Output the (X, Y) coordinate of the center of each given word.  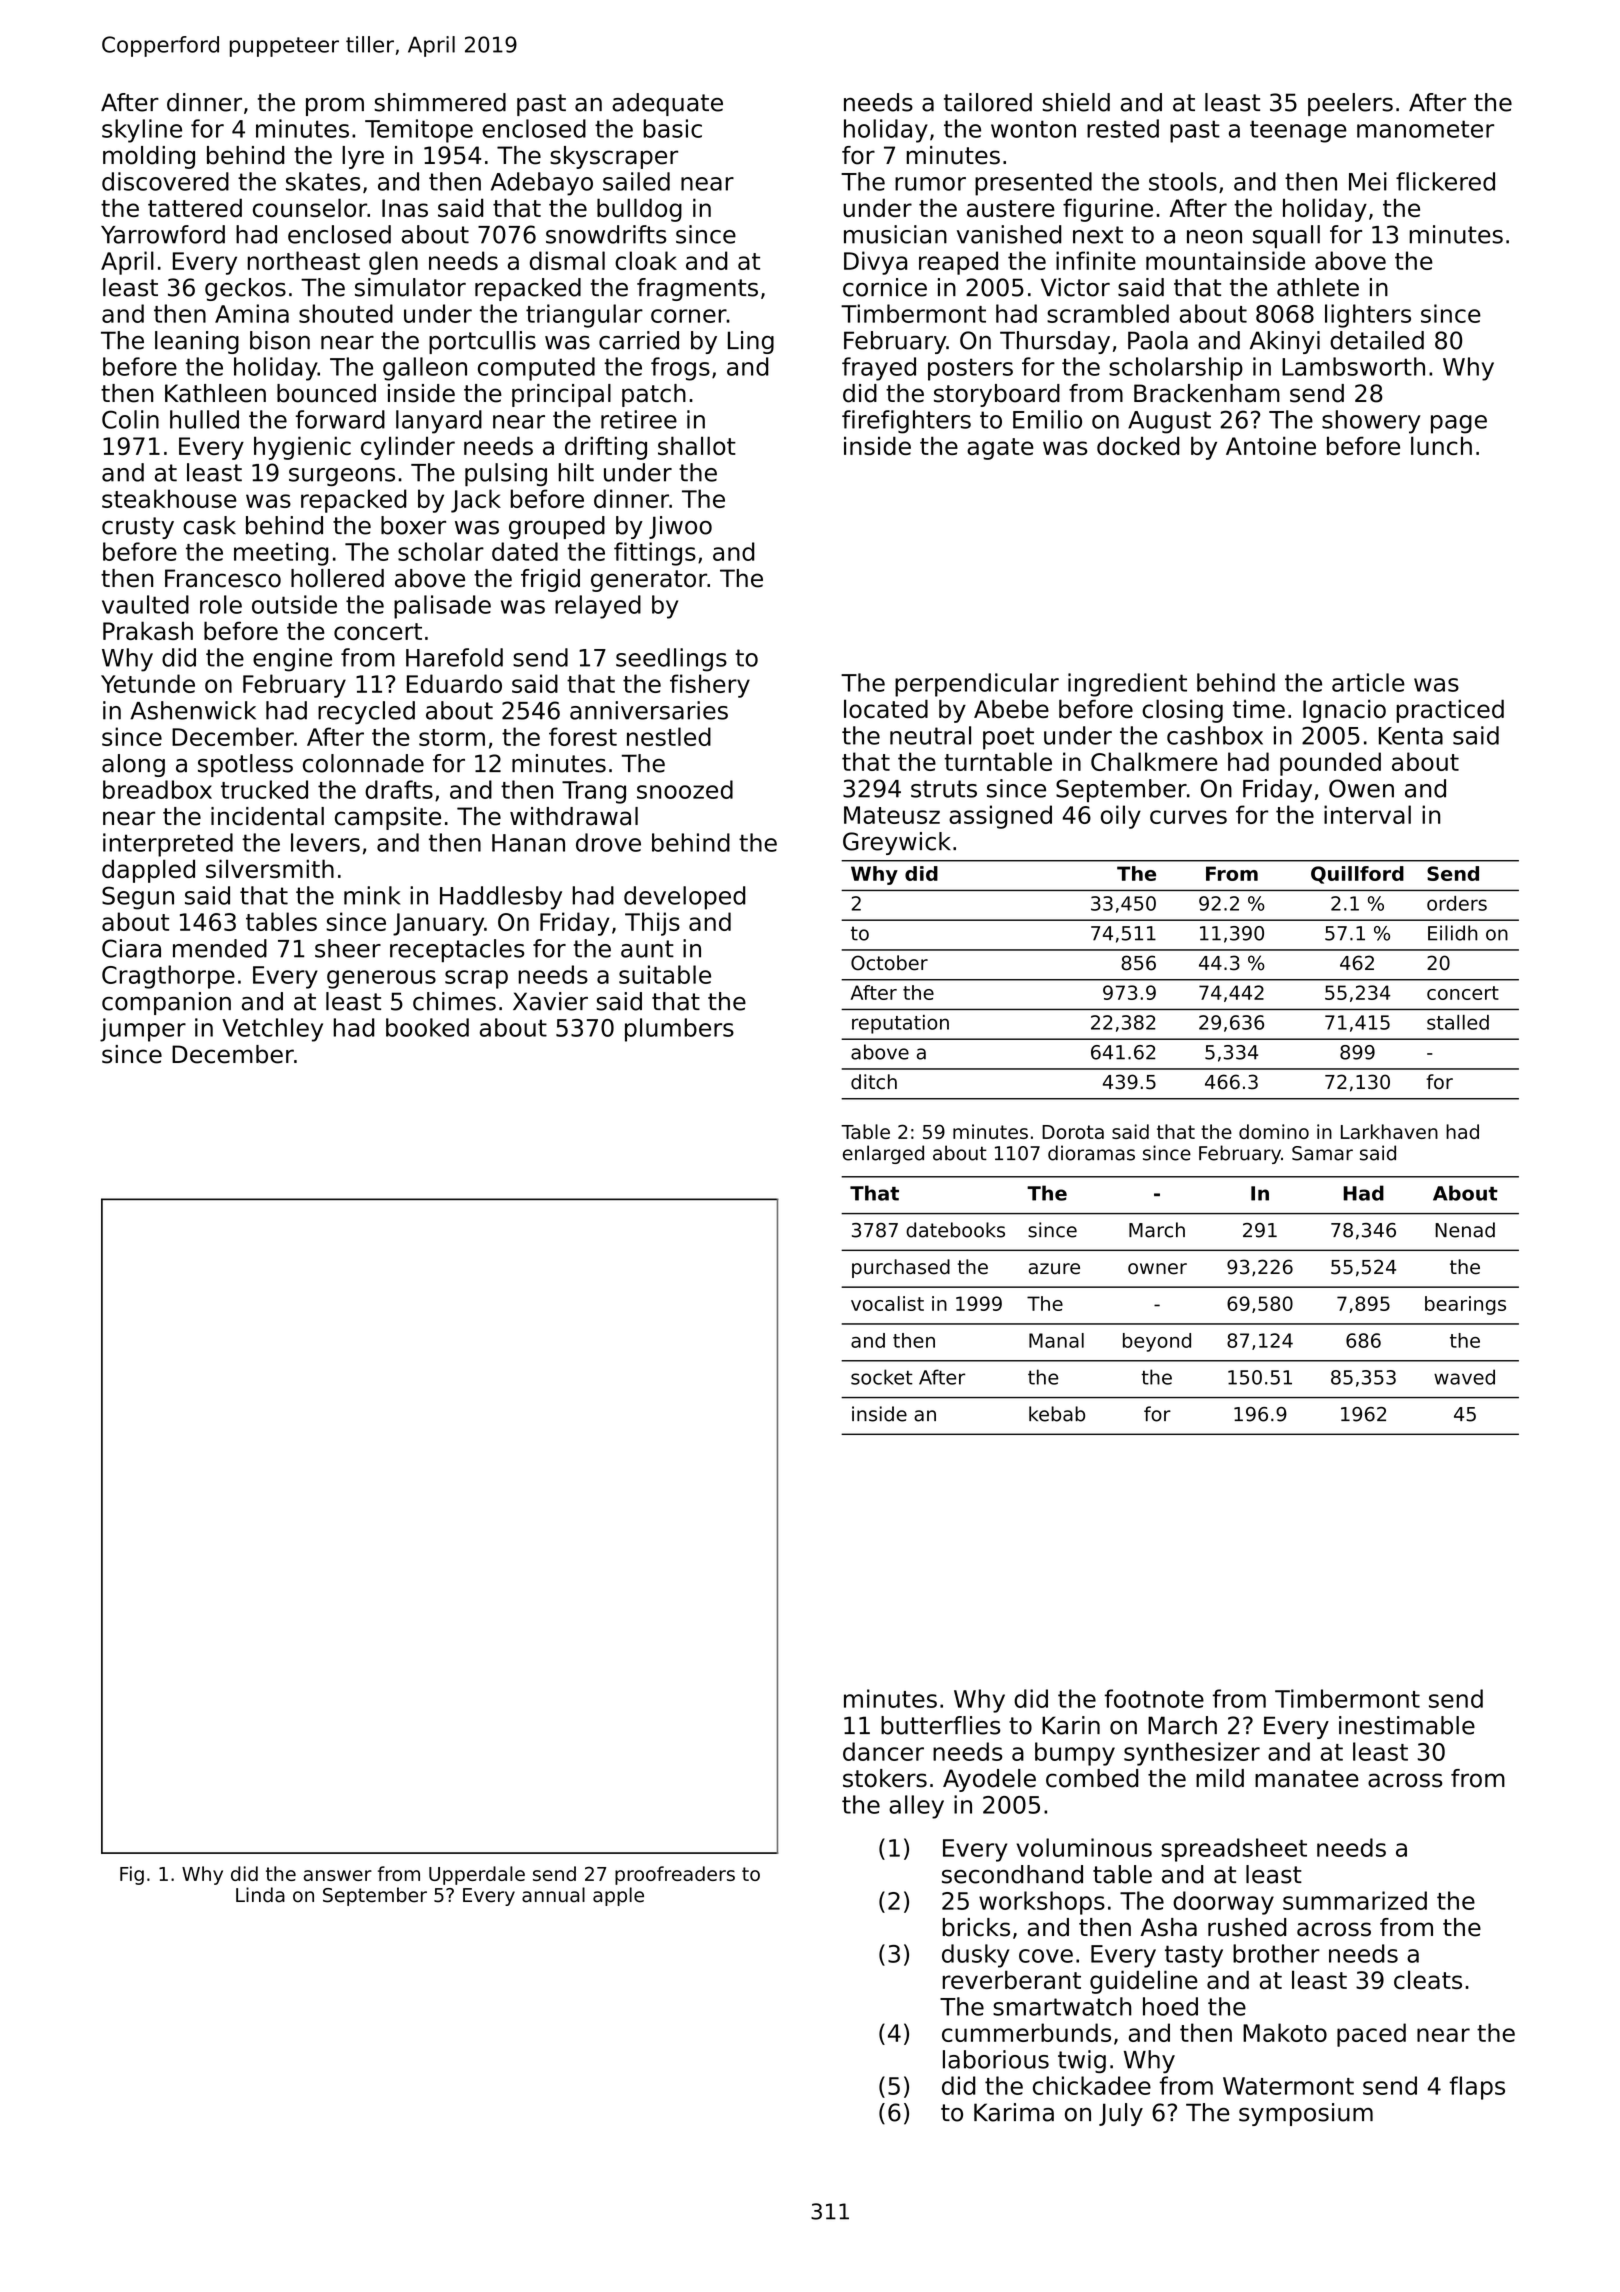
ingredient (1127, 685)
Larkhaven (1389, 1131)
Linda (260, 1895)
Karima (1014, 2112)
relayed (598, 607)
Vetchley (272, 1030)
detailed (1377, 340)
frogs (680, 369)
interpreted (168, 845)
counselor (310, 207)
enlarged (883, 1154)
